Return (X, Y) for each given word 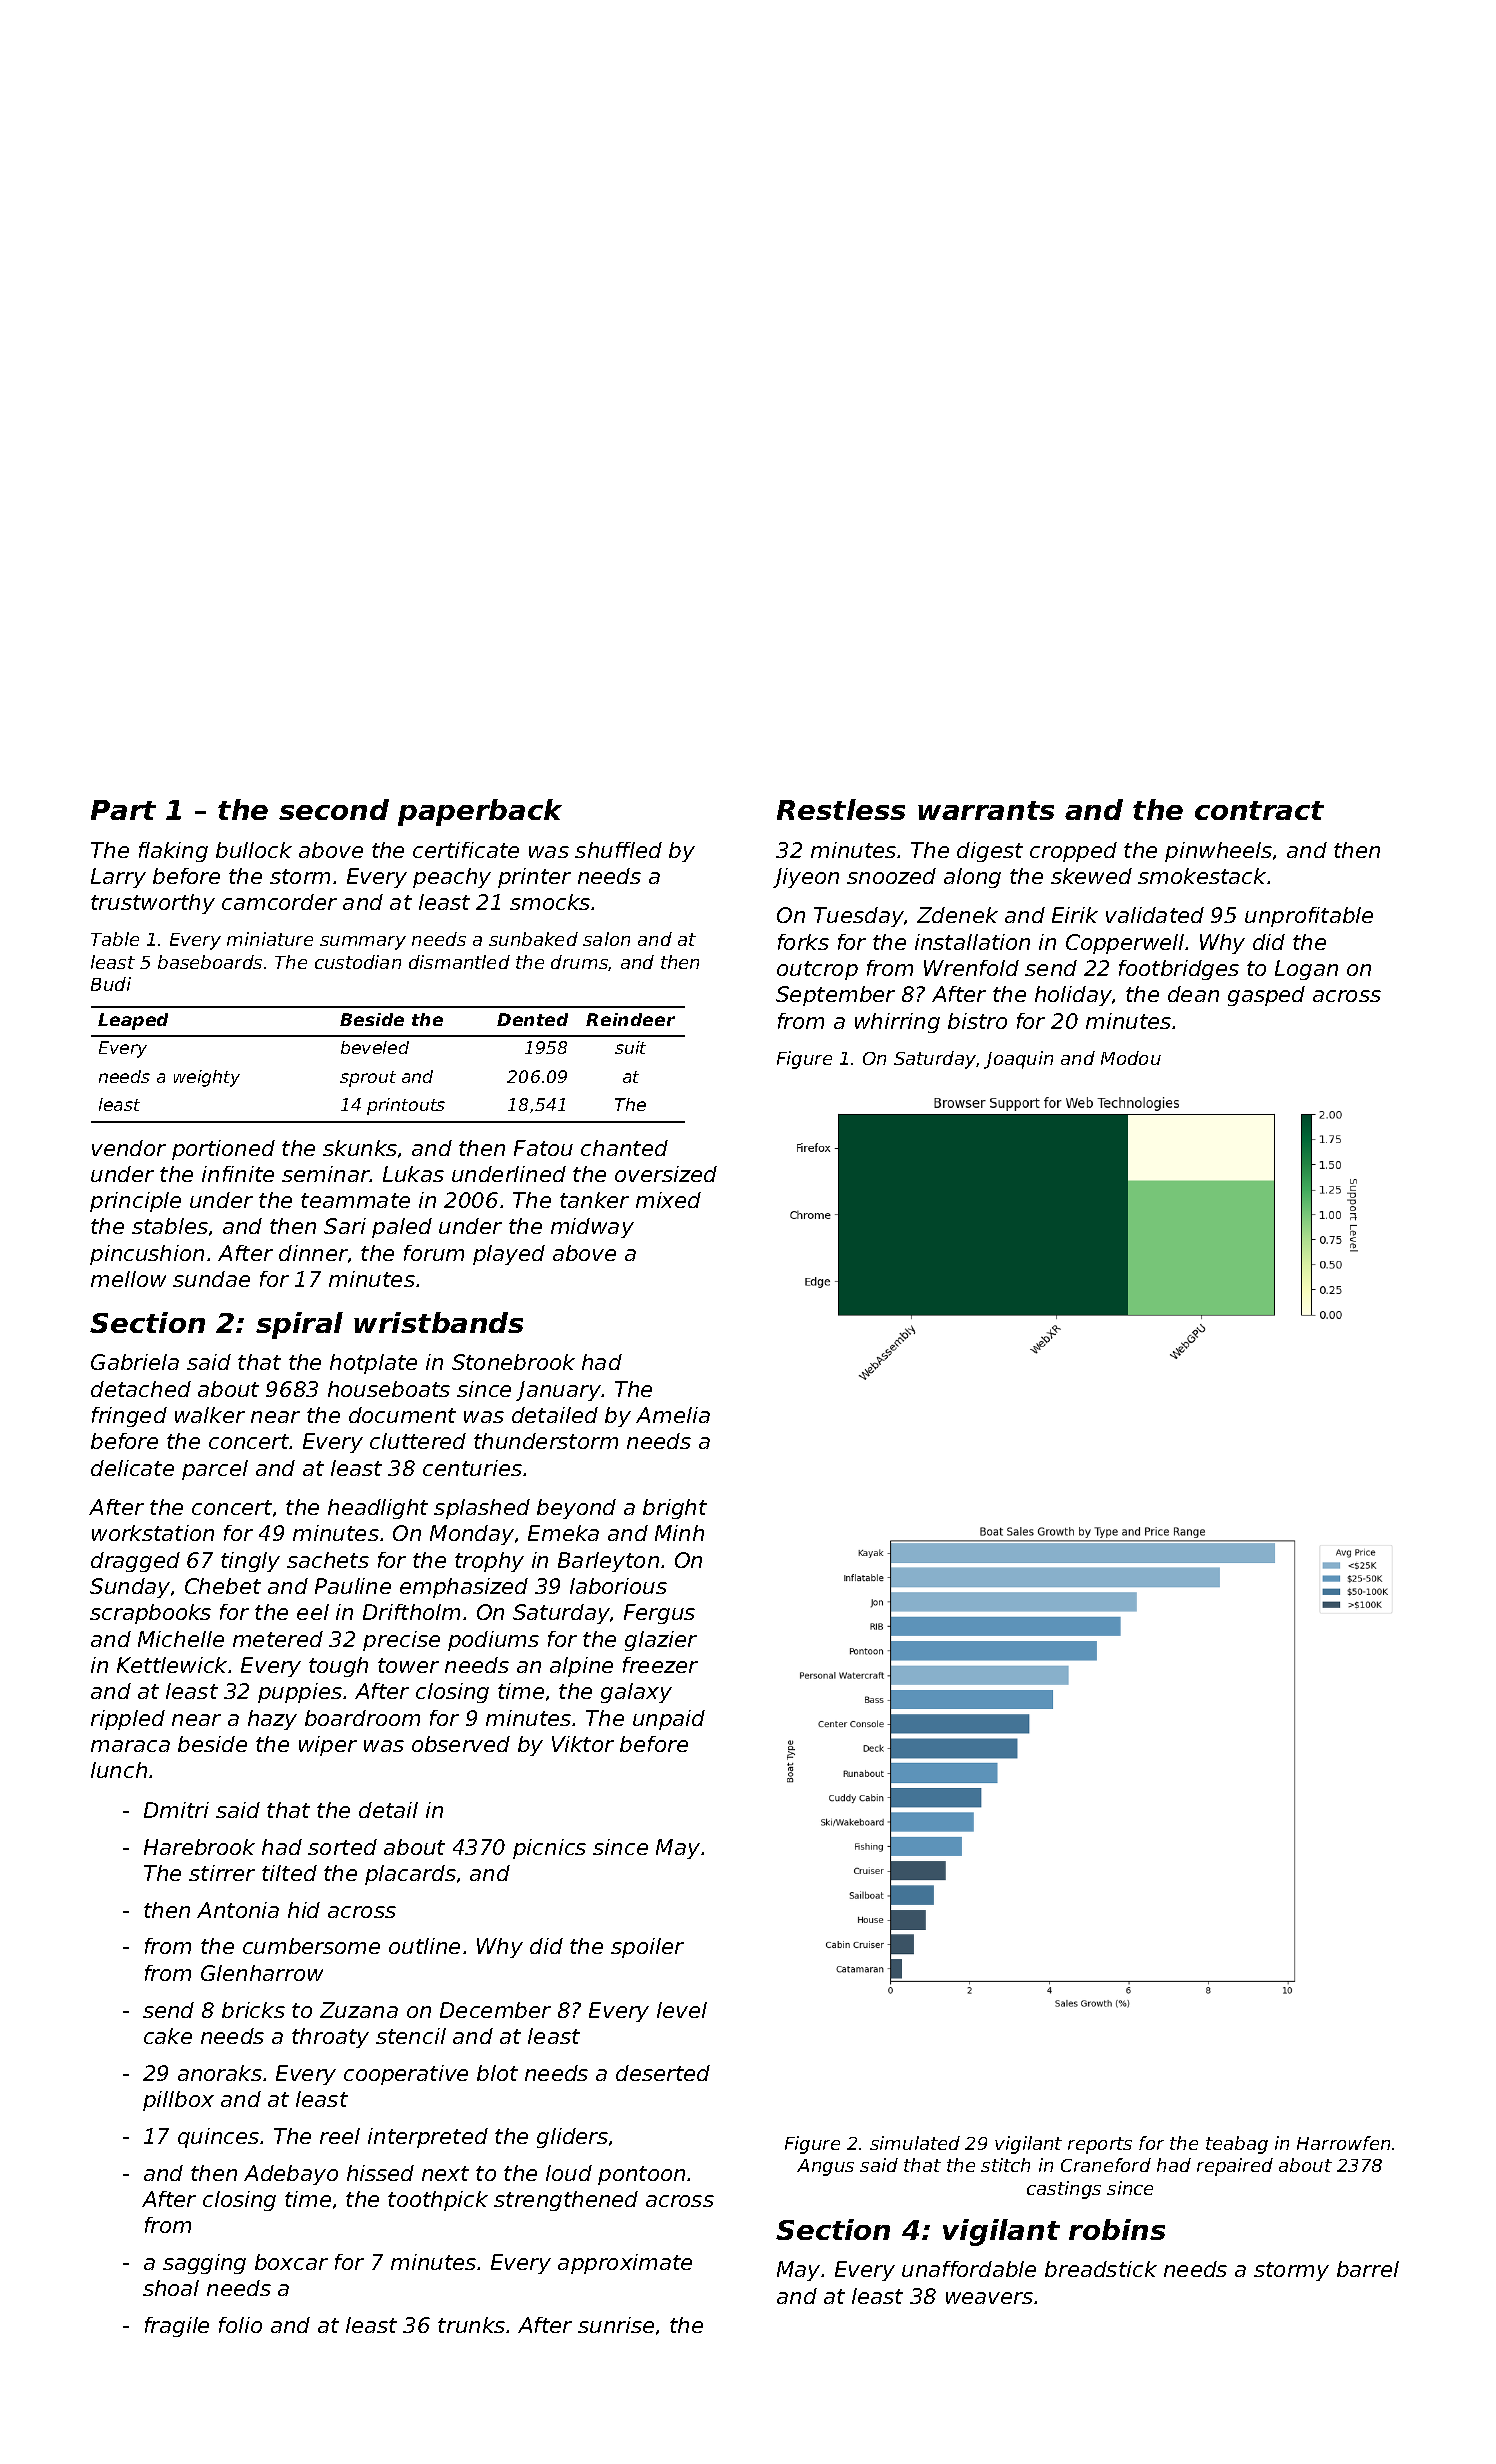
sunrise (616, 2325)
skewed (1091, 876)
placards (410, 1875)
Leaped (133, 1021)
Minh (679, 1533)
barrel (1368, 2269)
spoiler (647, 1948)
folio (240, 2325)
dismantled (459, 962)
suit (630, 1047)
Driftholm (411, 1612)
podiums (493, 1641)
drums (580, 963)
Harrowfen (1343, 2143)
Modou (1131, 1058)
